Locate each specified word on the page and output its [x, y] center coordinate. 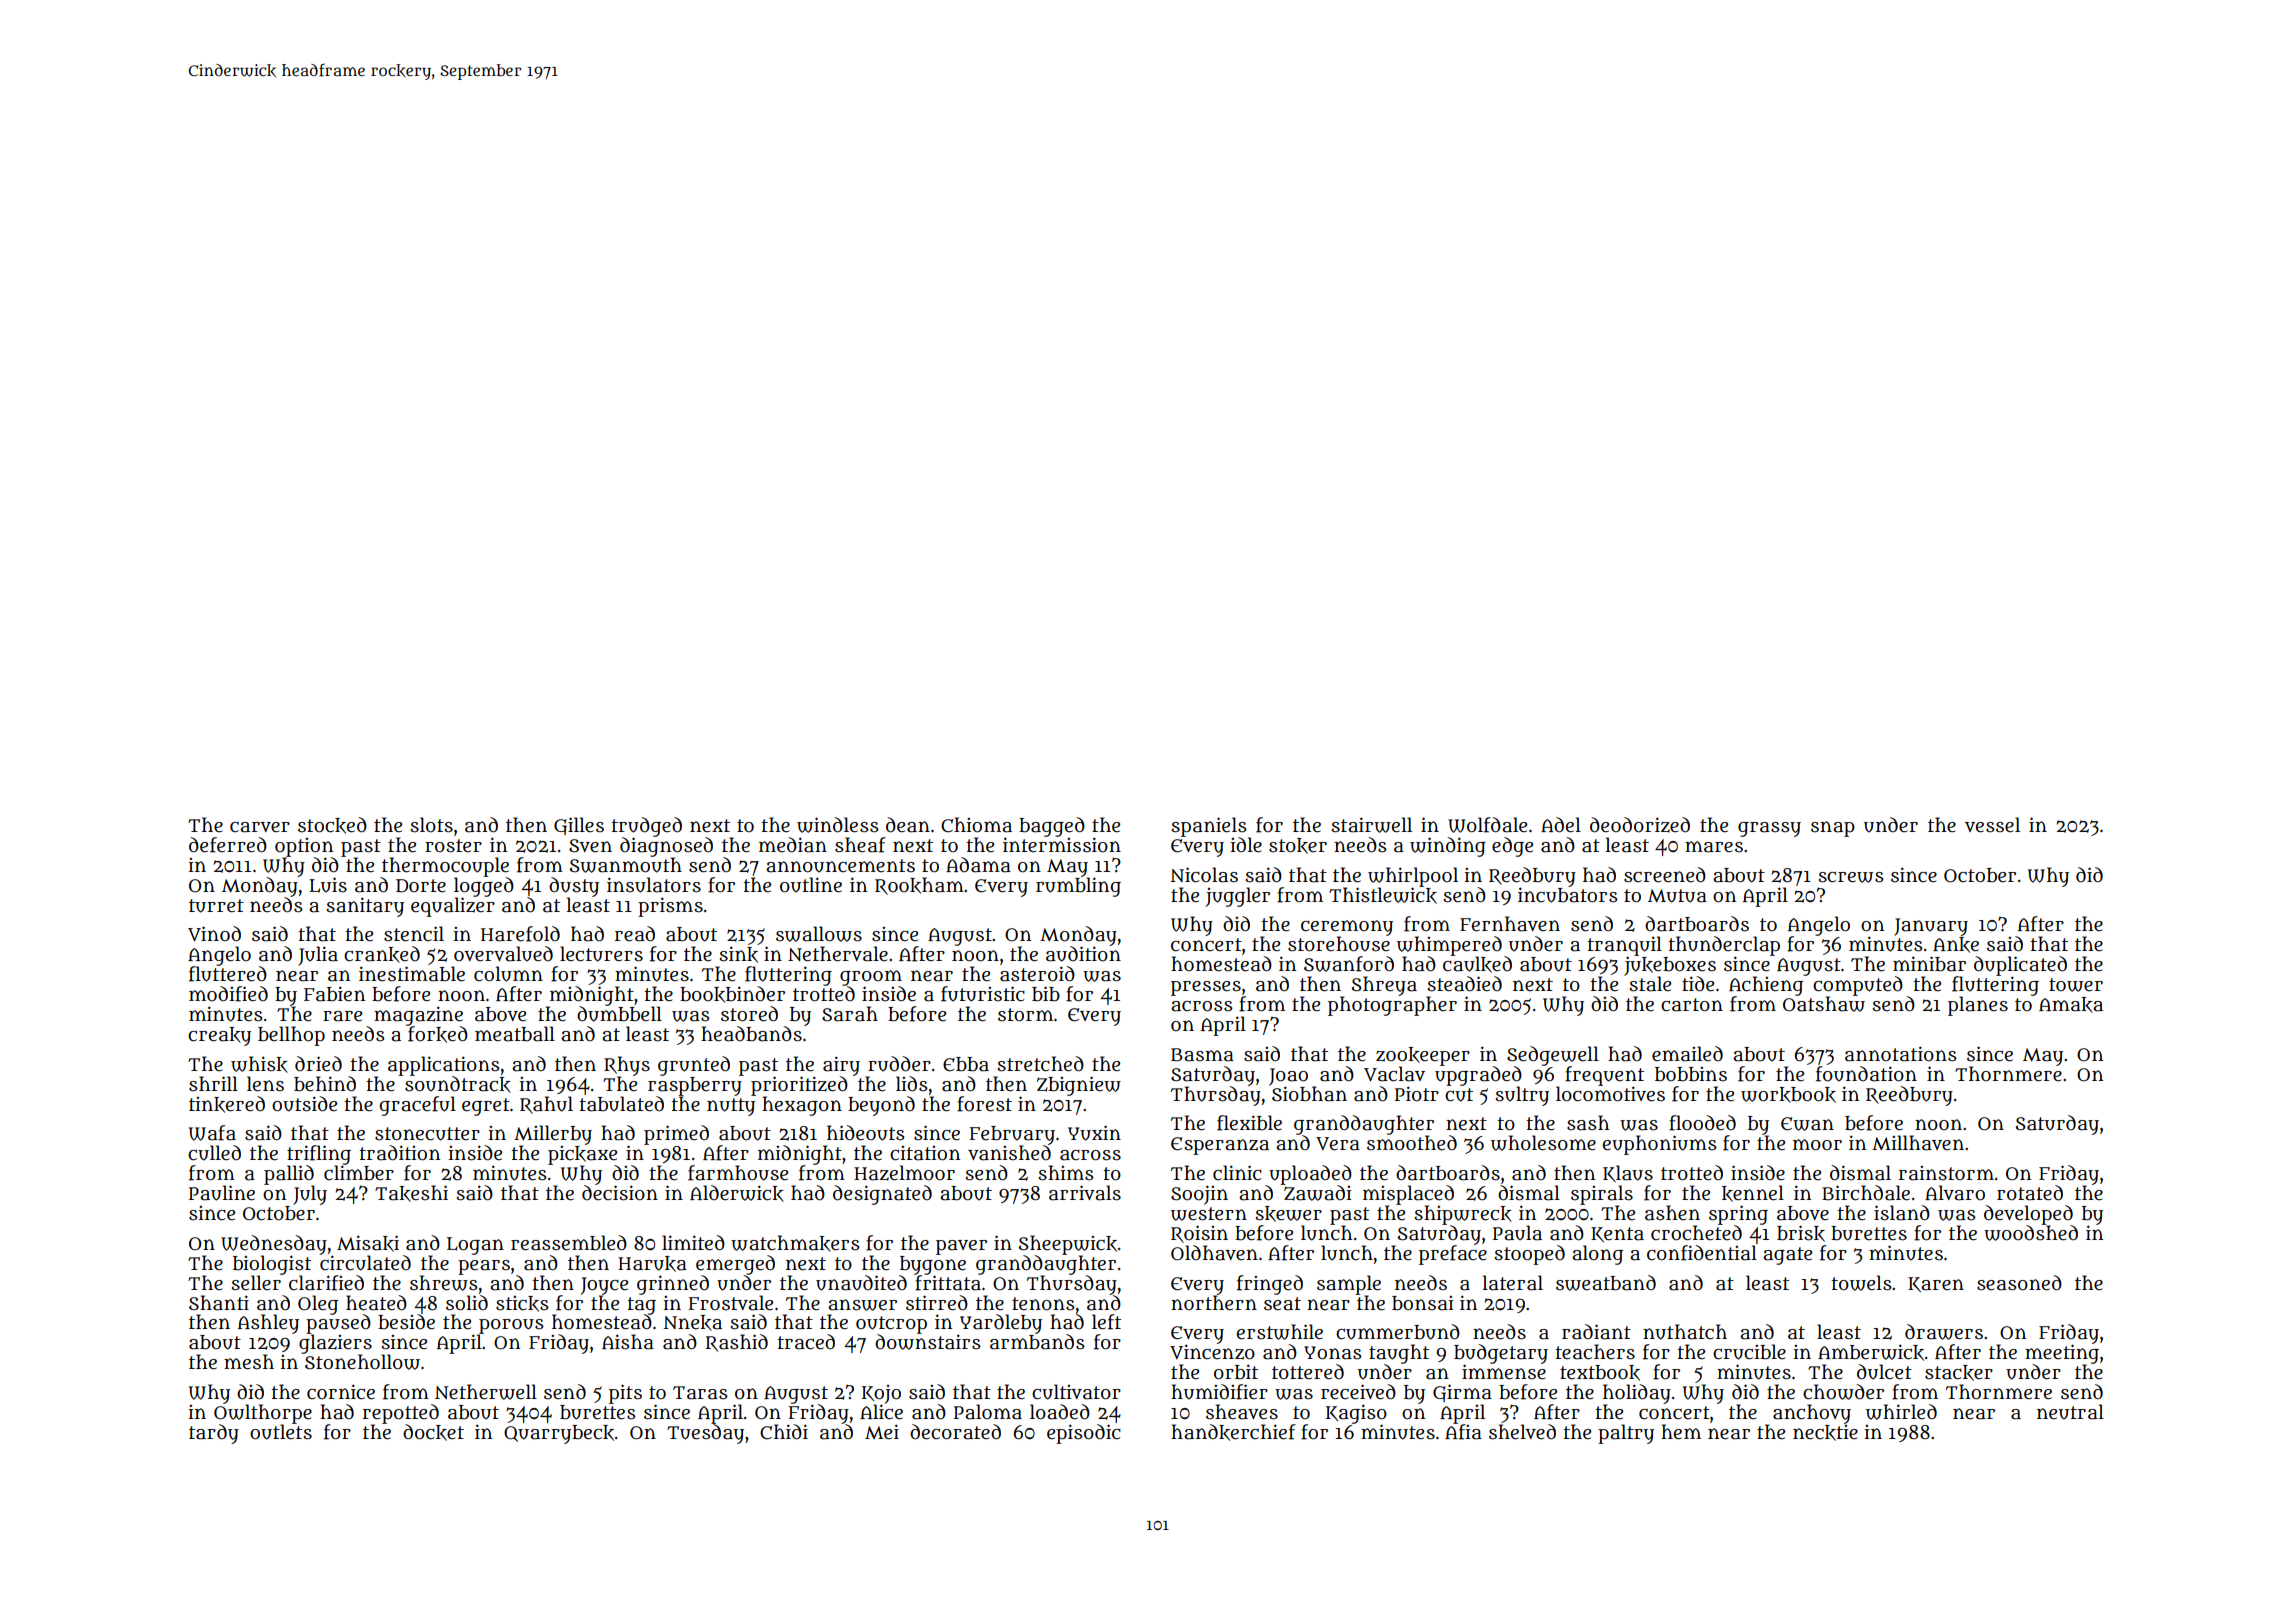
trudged [646, 827]
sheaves [1242, 1412]
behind [325, 1084]
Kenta [1617, 1234]
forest [984, 1104]
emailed [1687, 1054]
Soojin [1199, 1195]
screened [1665, 875]
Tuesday [705, 1434]
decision [620, 1193]
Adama [978, 865]
